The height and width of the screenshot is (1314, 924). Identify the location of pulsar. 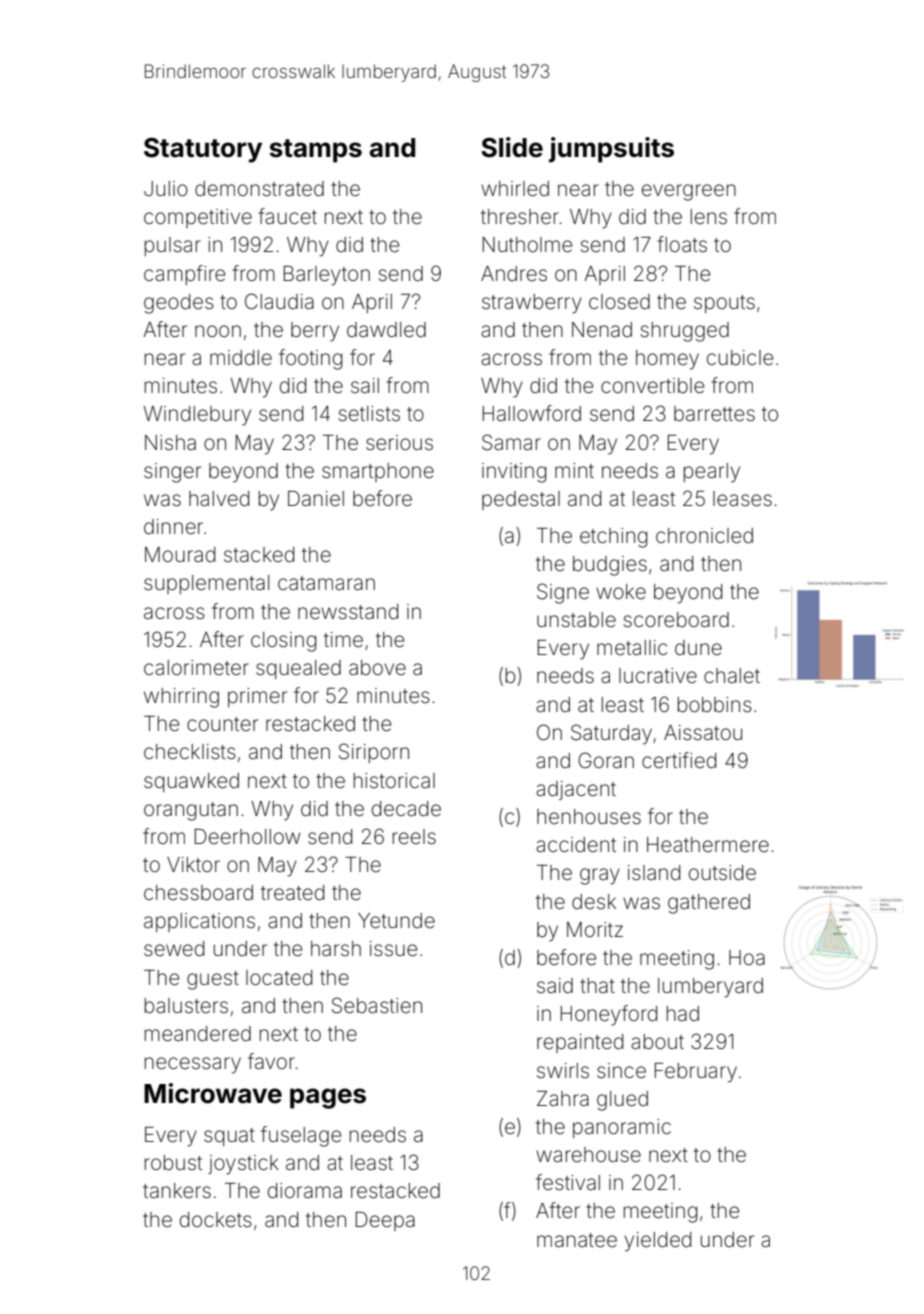
(173, 246).
